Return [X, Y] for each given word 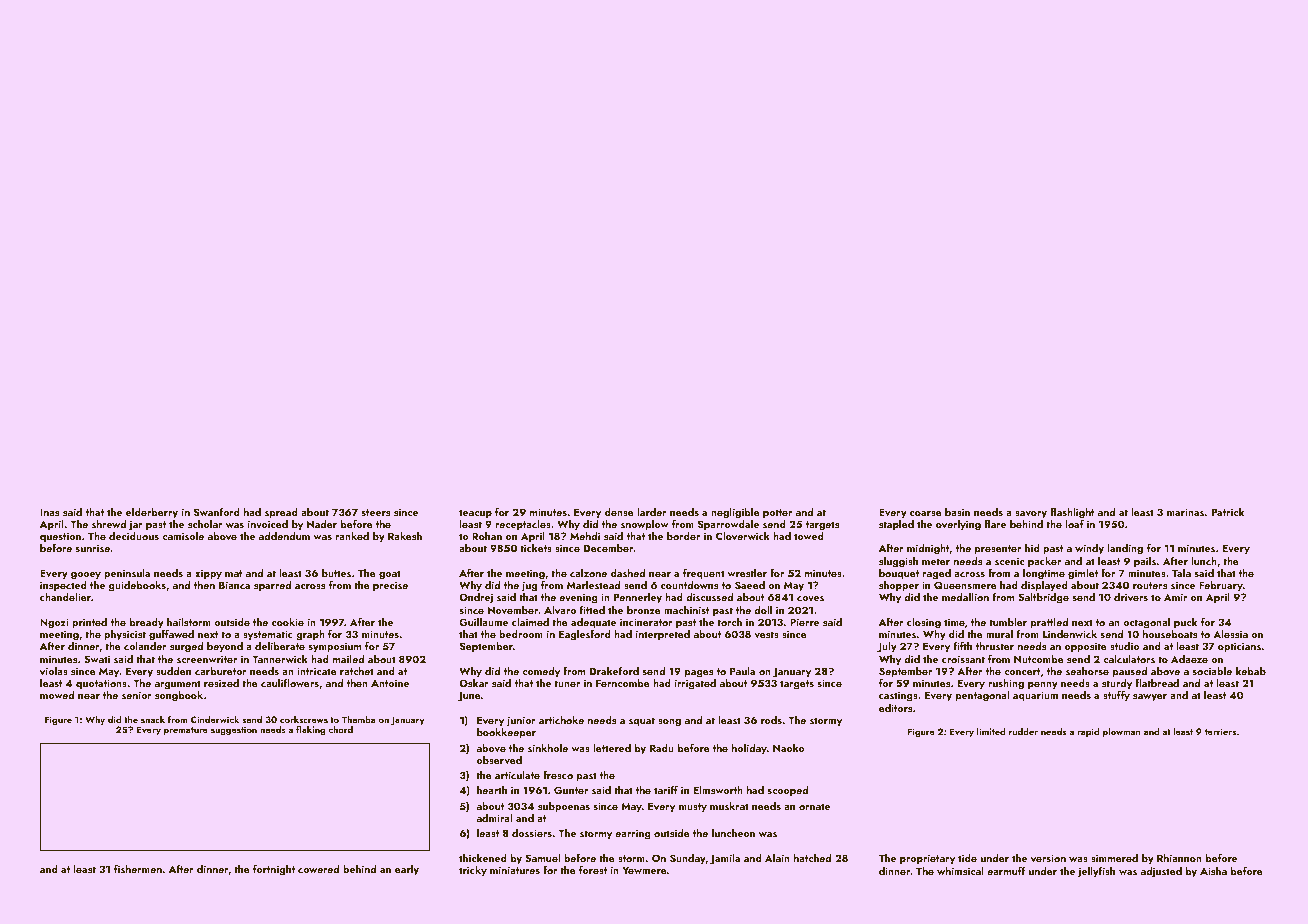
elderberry [152, 513]
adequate [593, 623]
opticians [1239, 647]
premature [186, 731]
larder [652, 512]
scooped [788, 791]
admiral [494, 818]
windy [1089, 549]
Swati [97, 659]
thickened [483, 858]
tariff [666, 789]
